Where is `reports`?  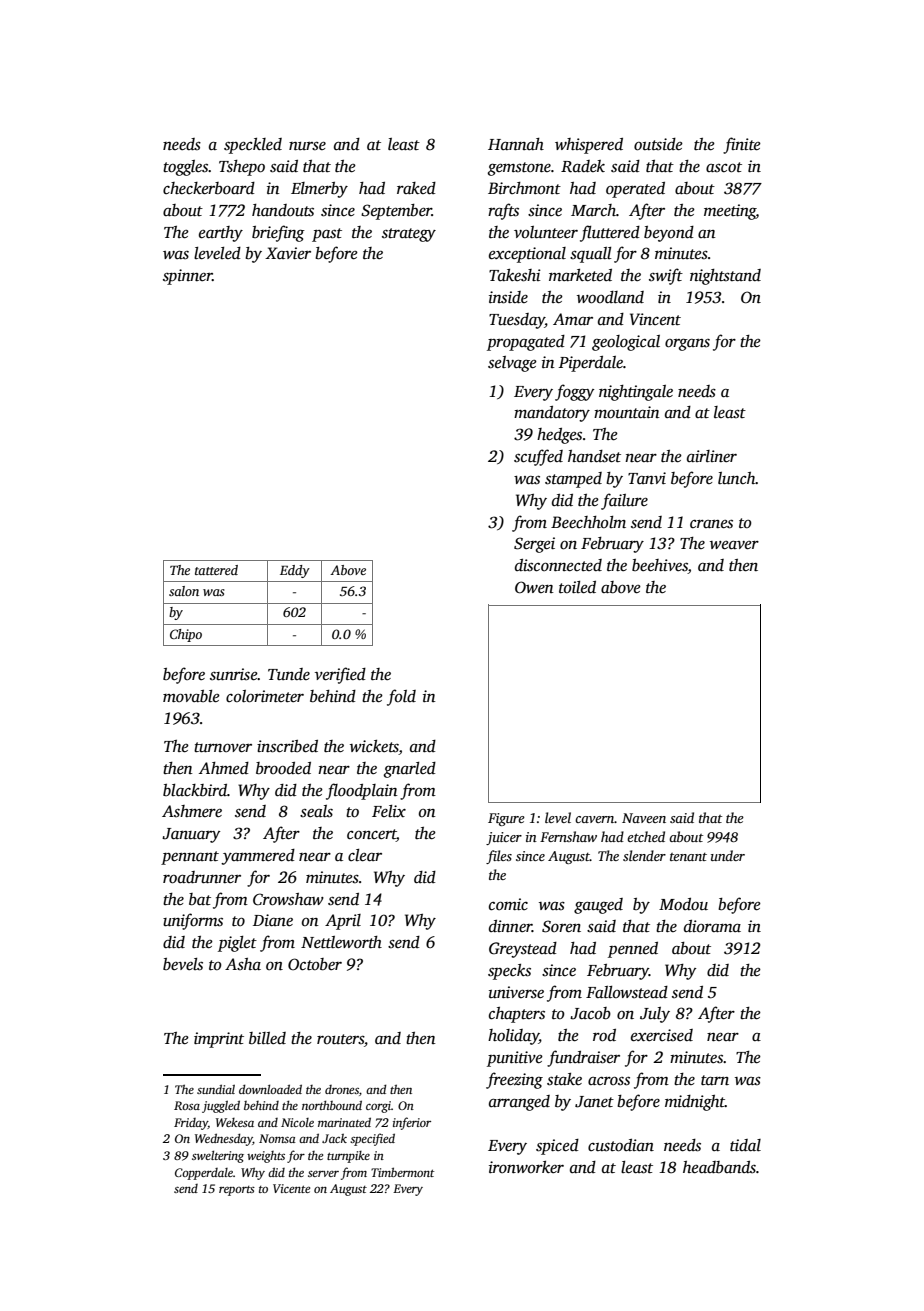 reports is located at coordinates (237, 1191).
